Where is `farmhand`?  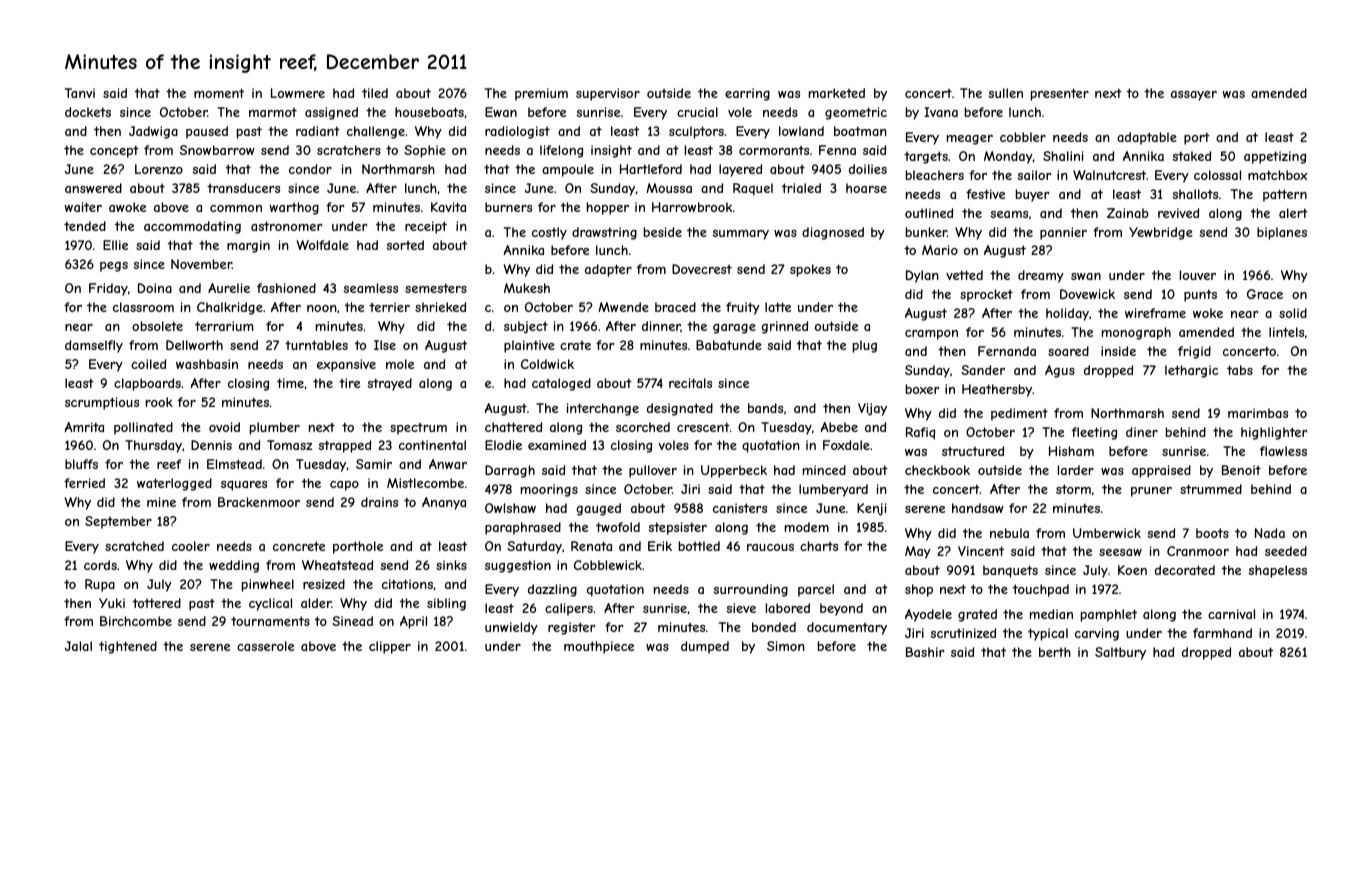 farmhand is located at coordinates (1222, 633).
